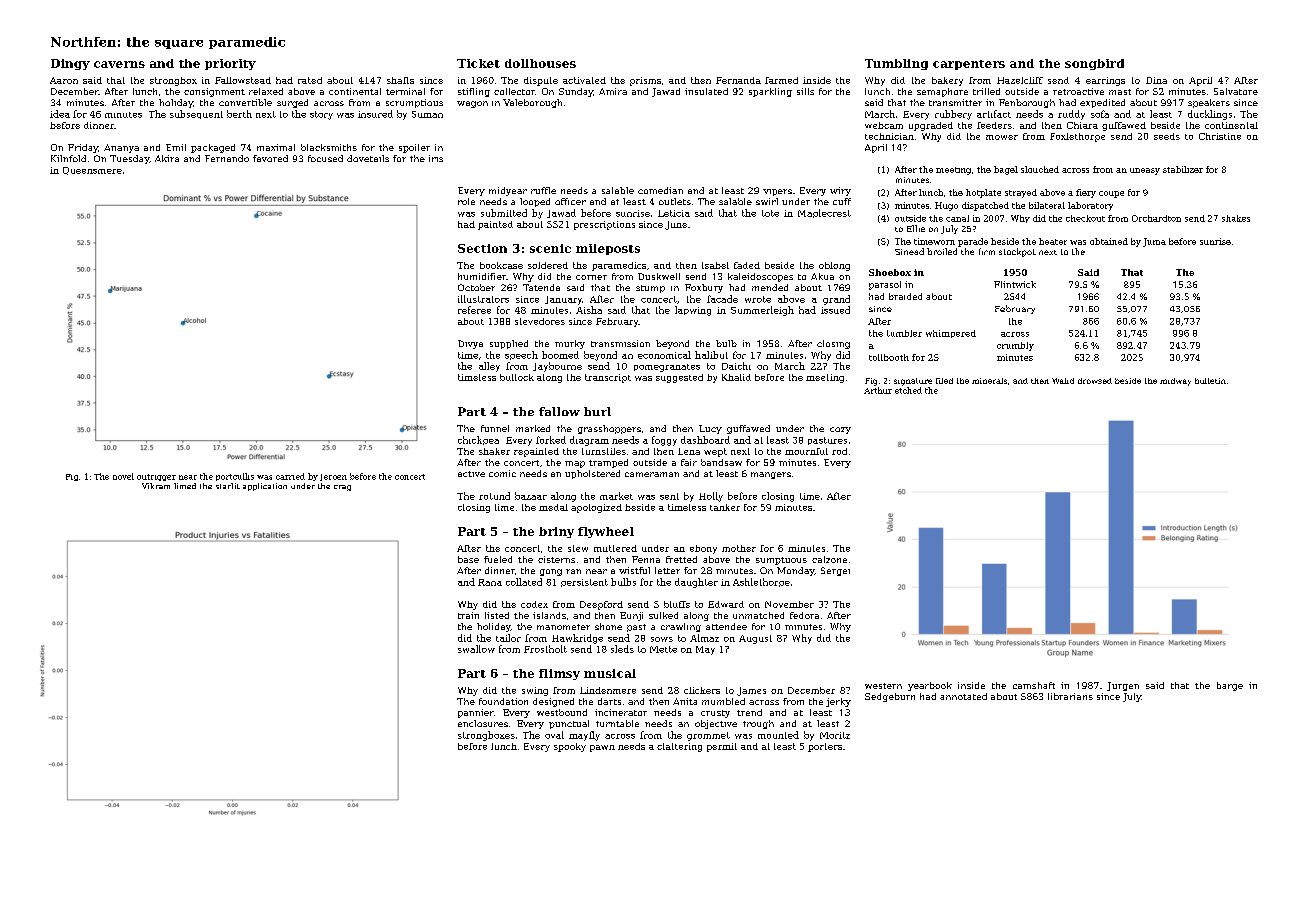  Describe the element at coordinates (478, 440) in the screenshot. I see `chickpea` at that location.
